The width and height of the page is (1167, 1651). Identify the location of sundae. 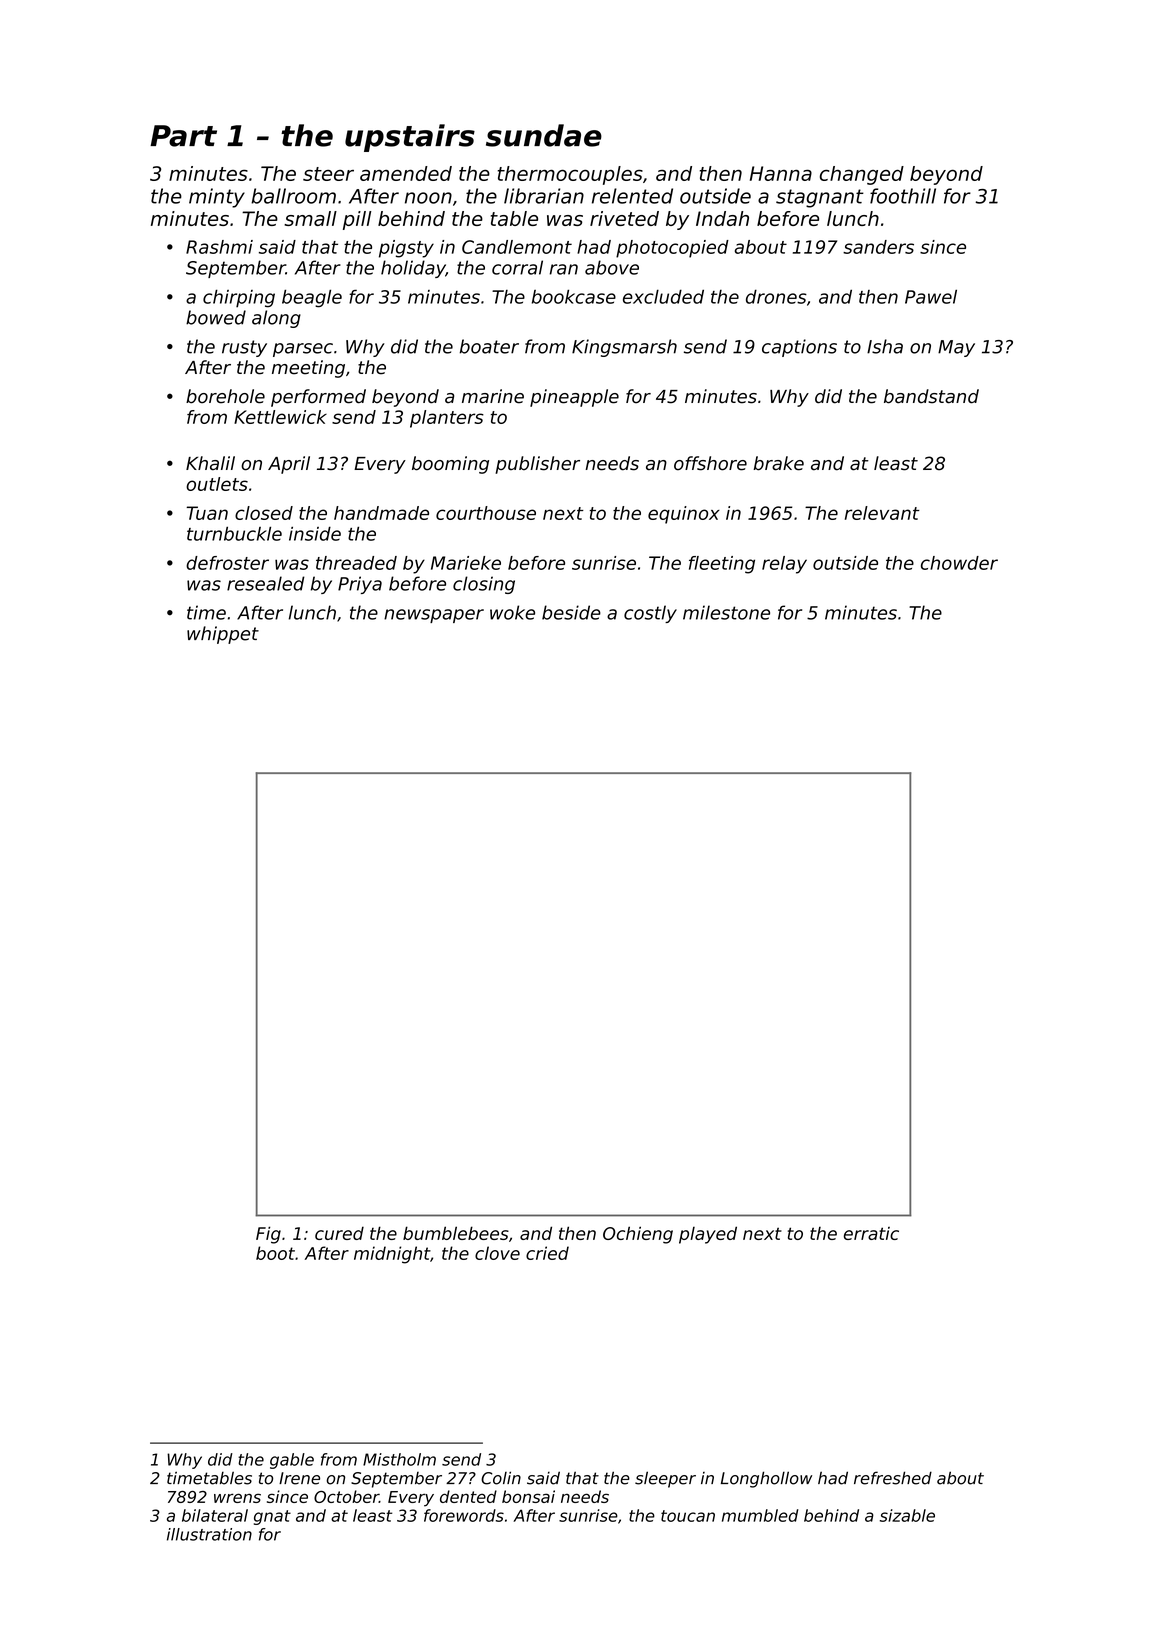
(544, 135).
